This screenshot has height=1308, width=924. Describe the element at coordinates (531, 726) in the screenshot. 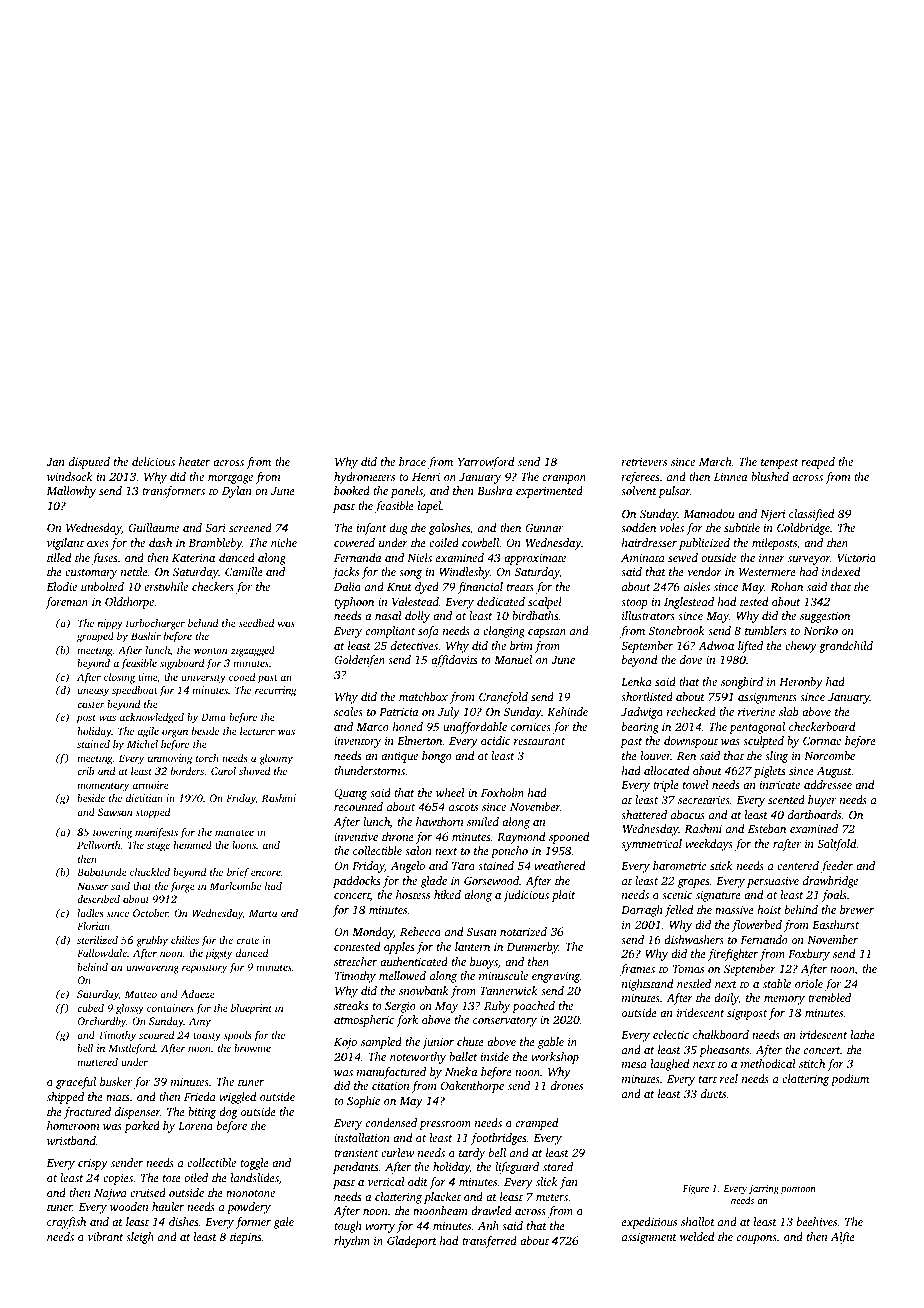

I see `cornices` at that location.
